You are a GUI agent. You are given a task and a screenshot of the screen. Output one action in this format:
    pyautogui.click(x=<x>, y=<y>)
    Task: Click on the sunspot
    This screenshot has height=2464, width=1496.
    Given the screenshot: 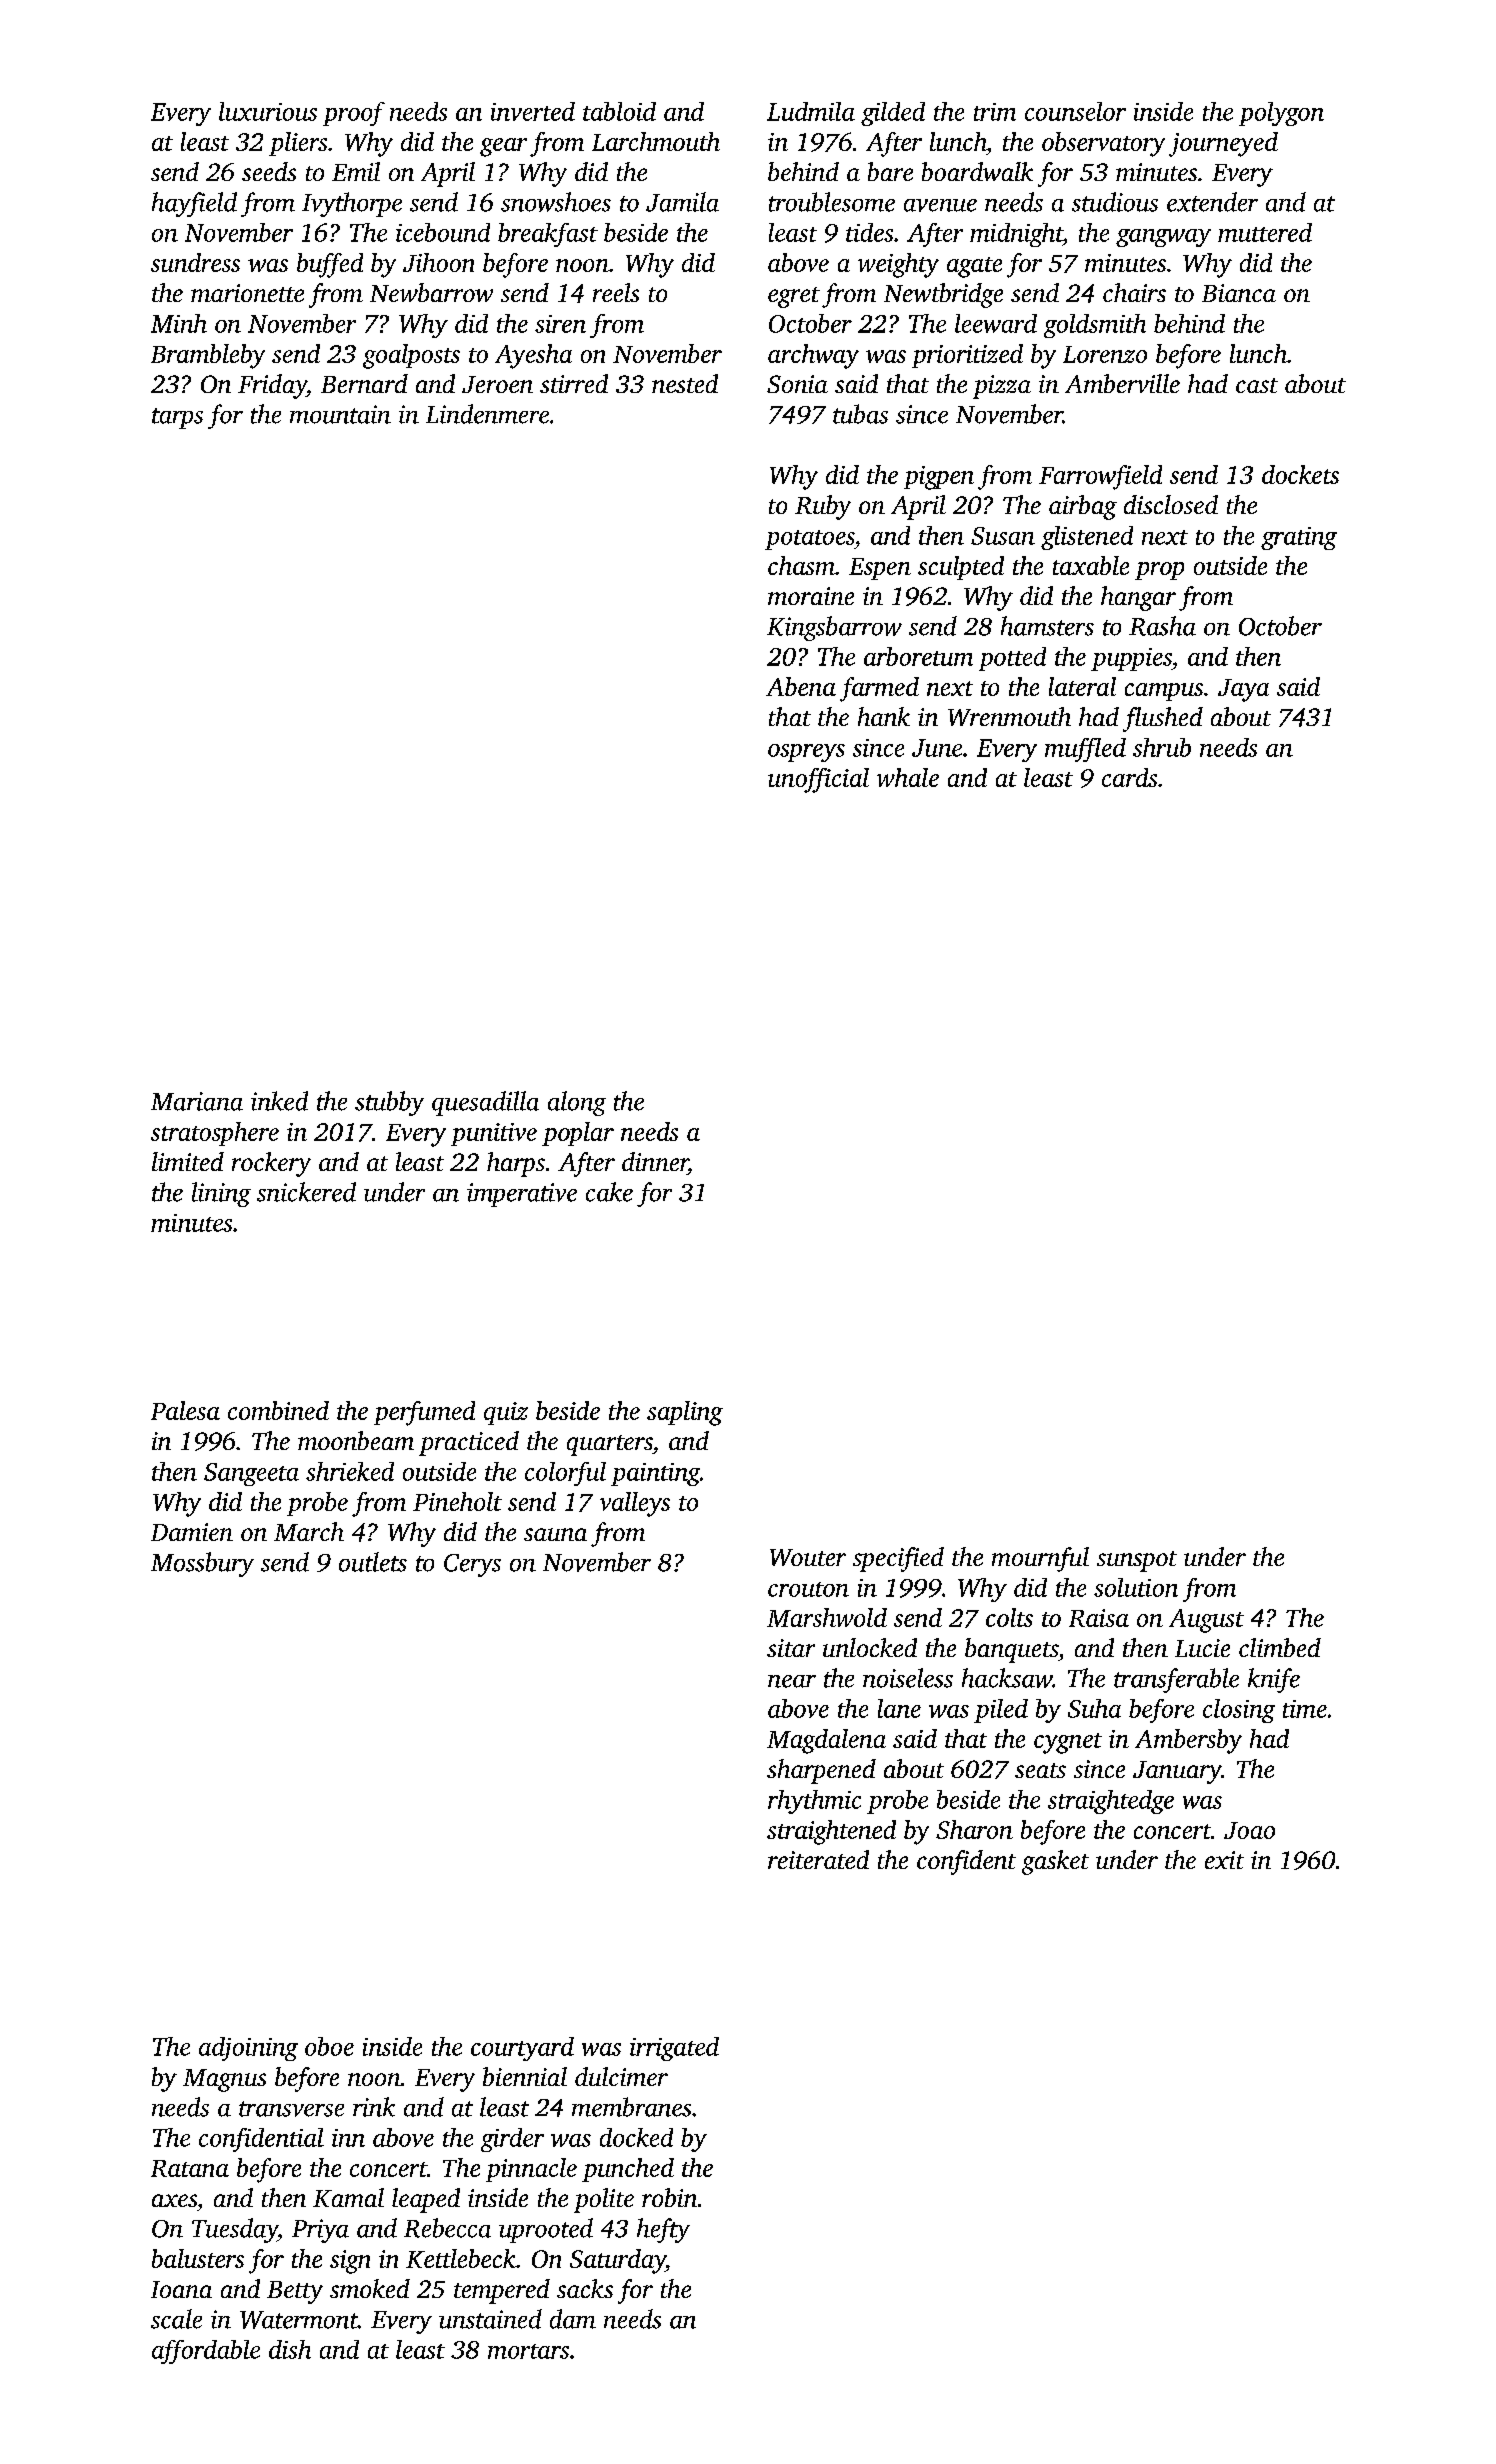 What is the action you would take?
    pyautogui.click(x=1137, y=1561)
